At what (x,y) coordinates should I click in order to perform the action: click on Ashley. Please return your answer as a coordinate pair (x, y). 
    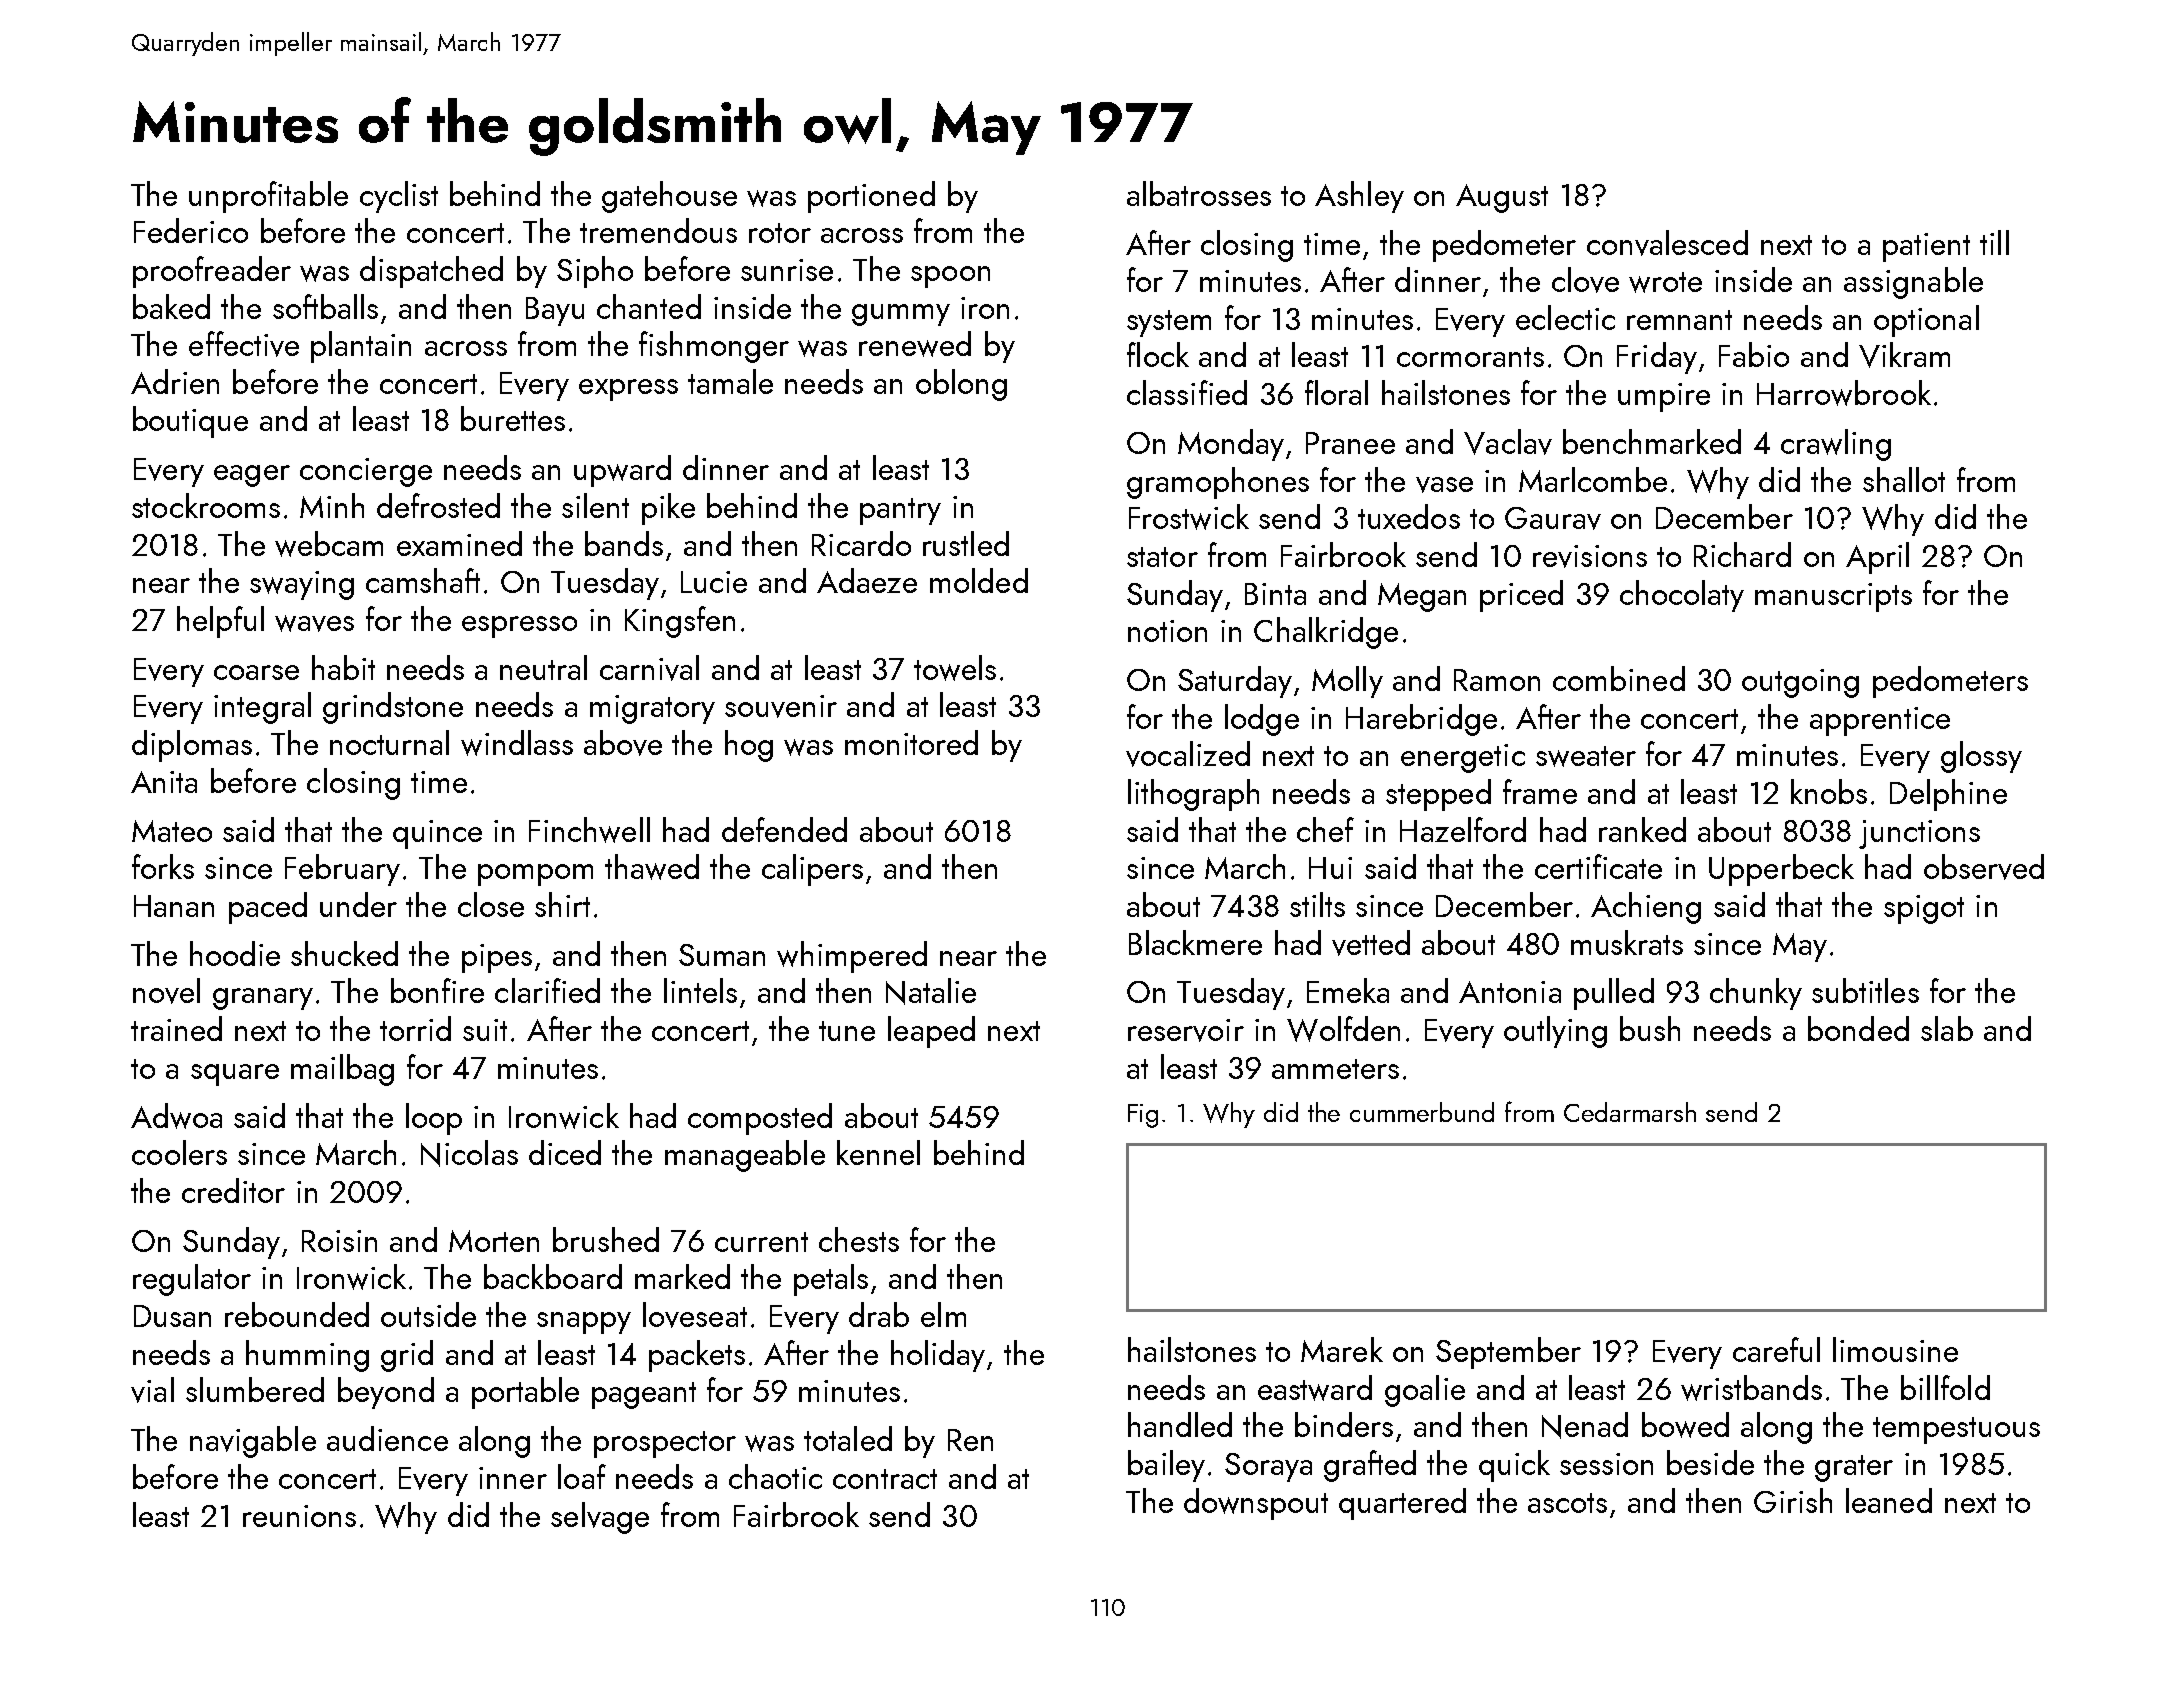
    Looking at the image, I should click on (1359, 197).
